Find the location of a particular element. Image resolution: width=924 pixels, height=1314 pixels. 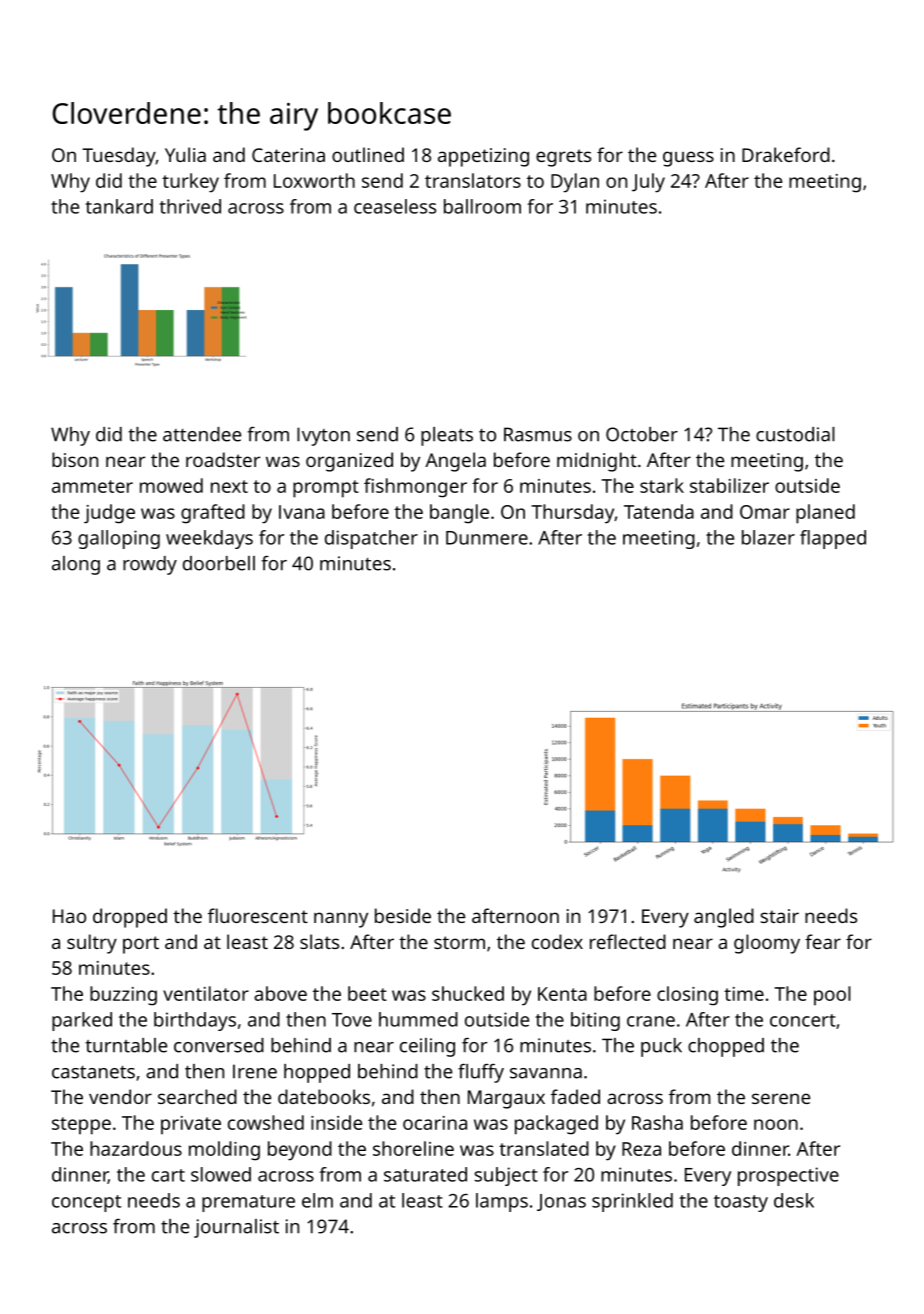

tankard is located at coordinates (119, 206).
